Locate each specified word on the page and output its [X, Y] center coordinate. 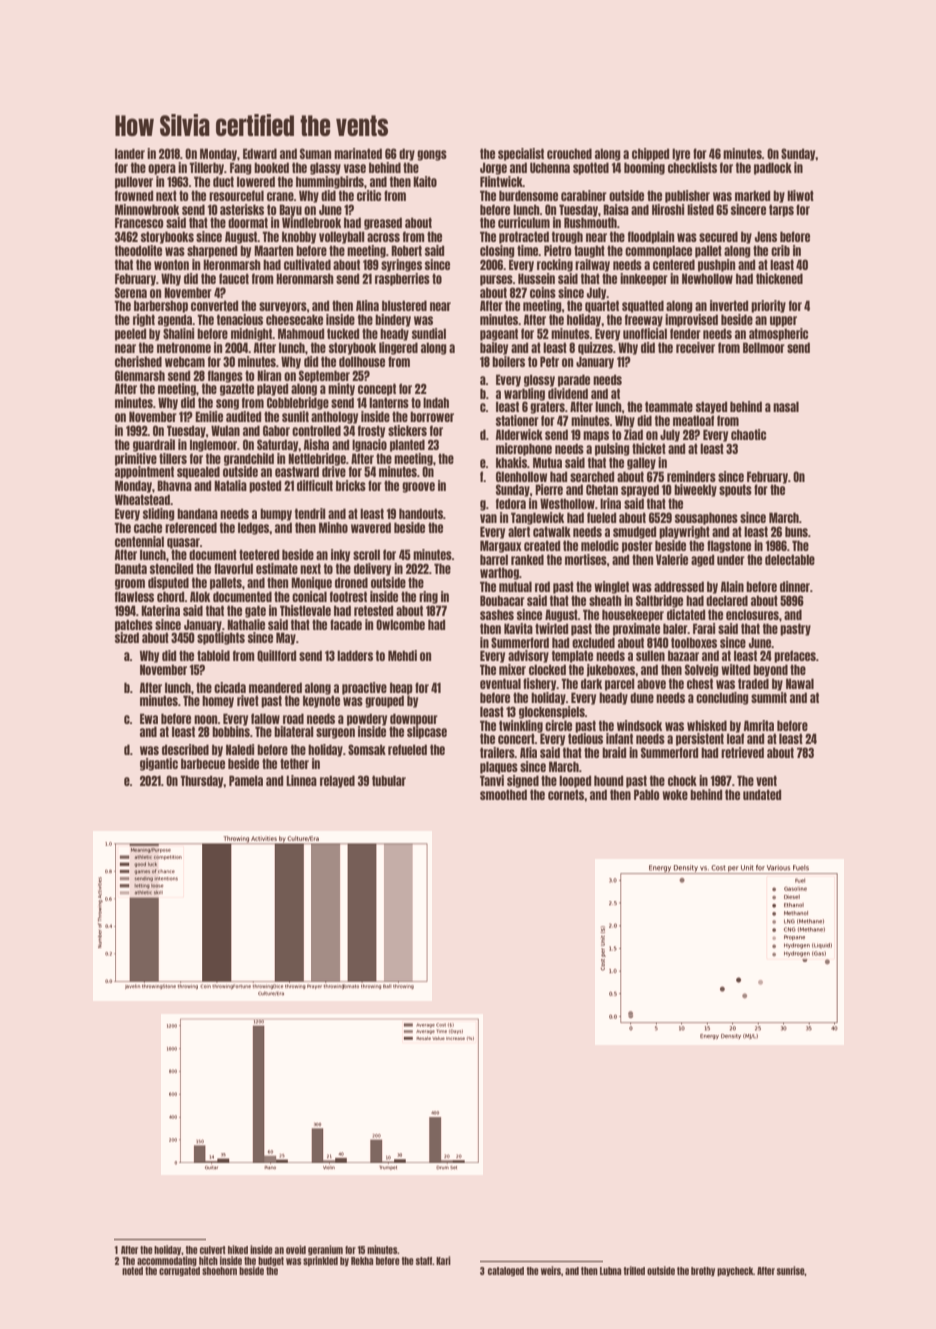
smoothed [503, 794]
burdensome [528, 195]
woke [675, 794]
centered [674, 264]
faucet [234, 278]
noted [132, 1271]
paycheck [735, 1271]
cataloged [506, 1271]
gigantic [159, 764]
